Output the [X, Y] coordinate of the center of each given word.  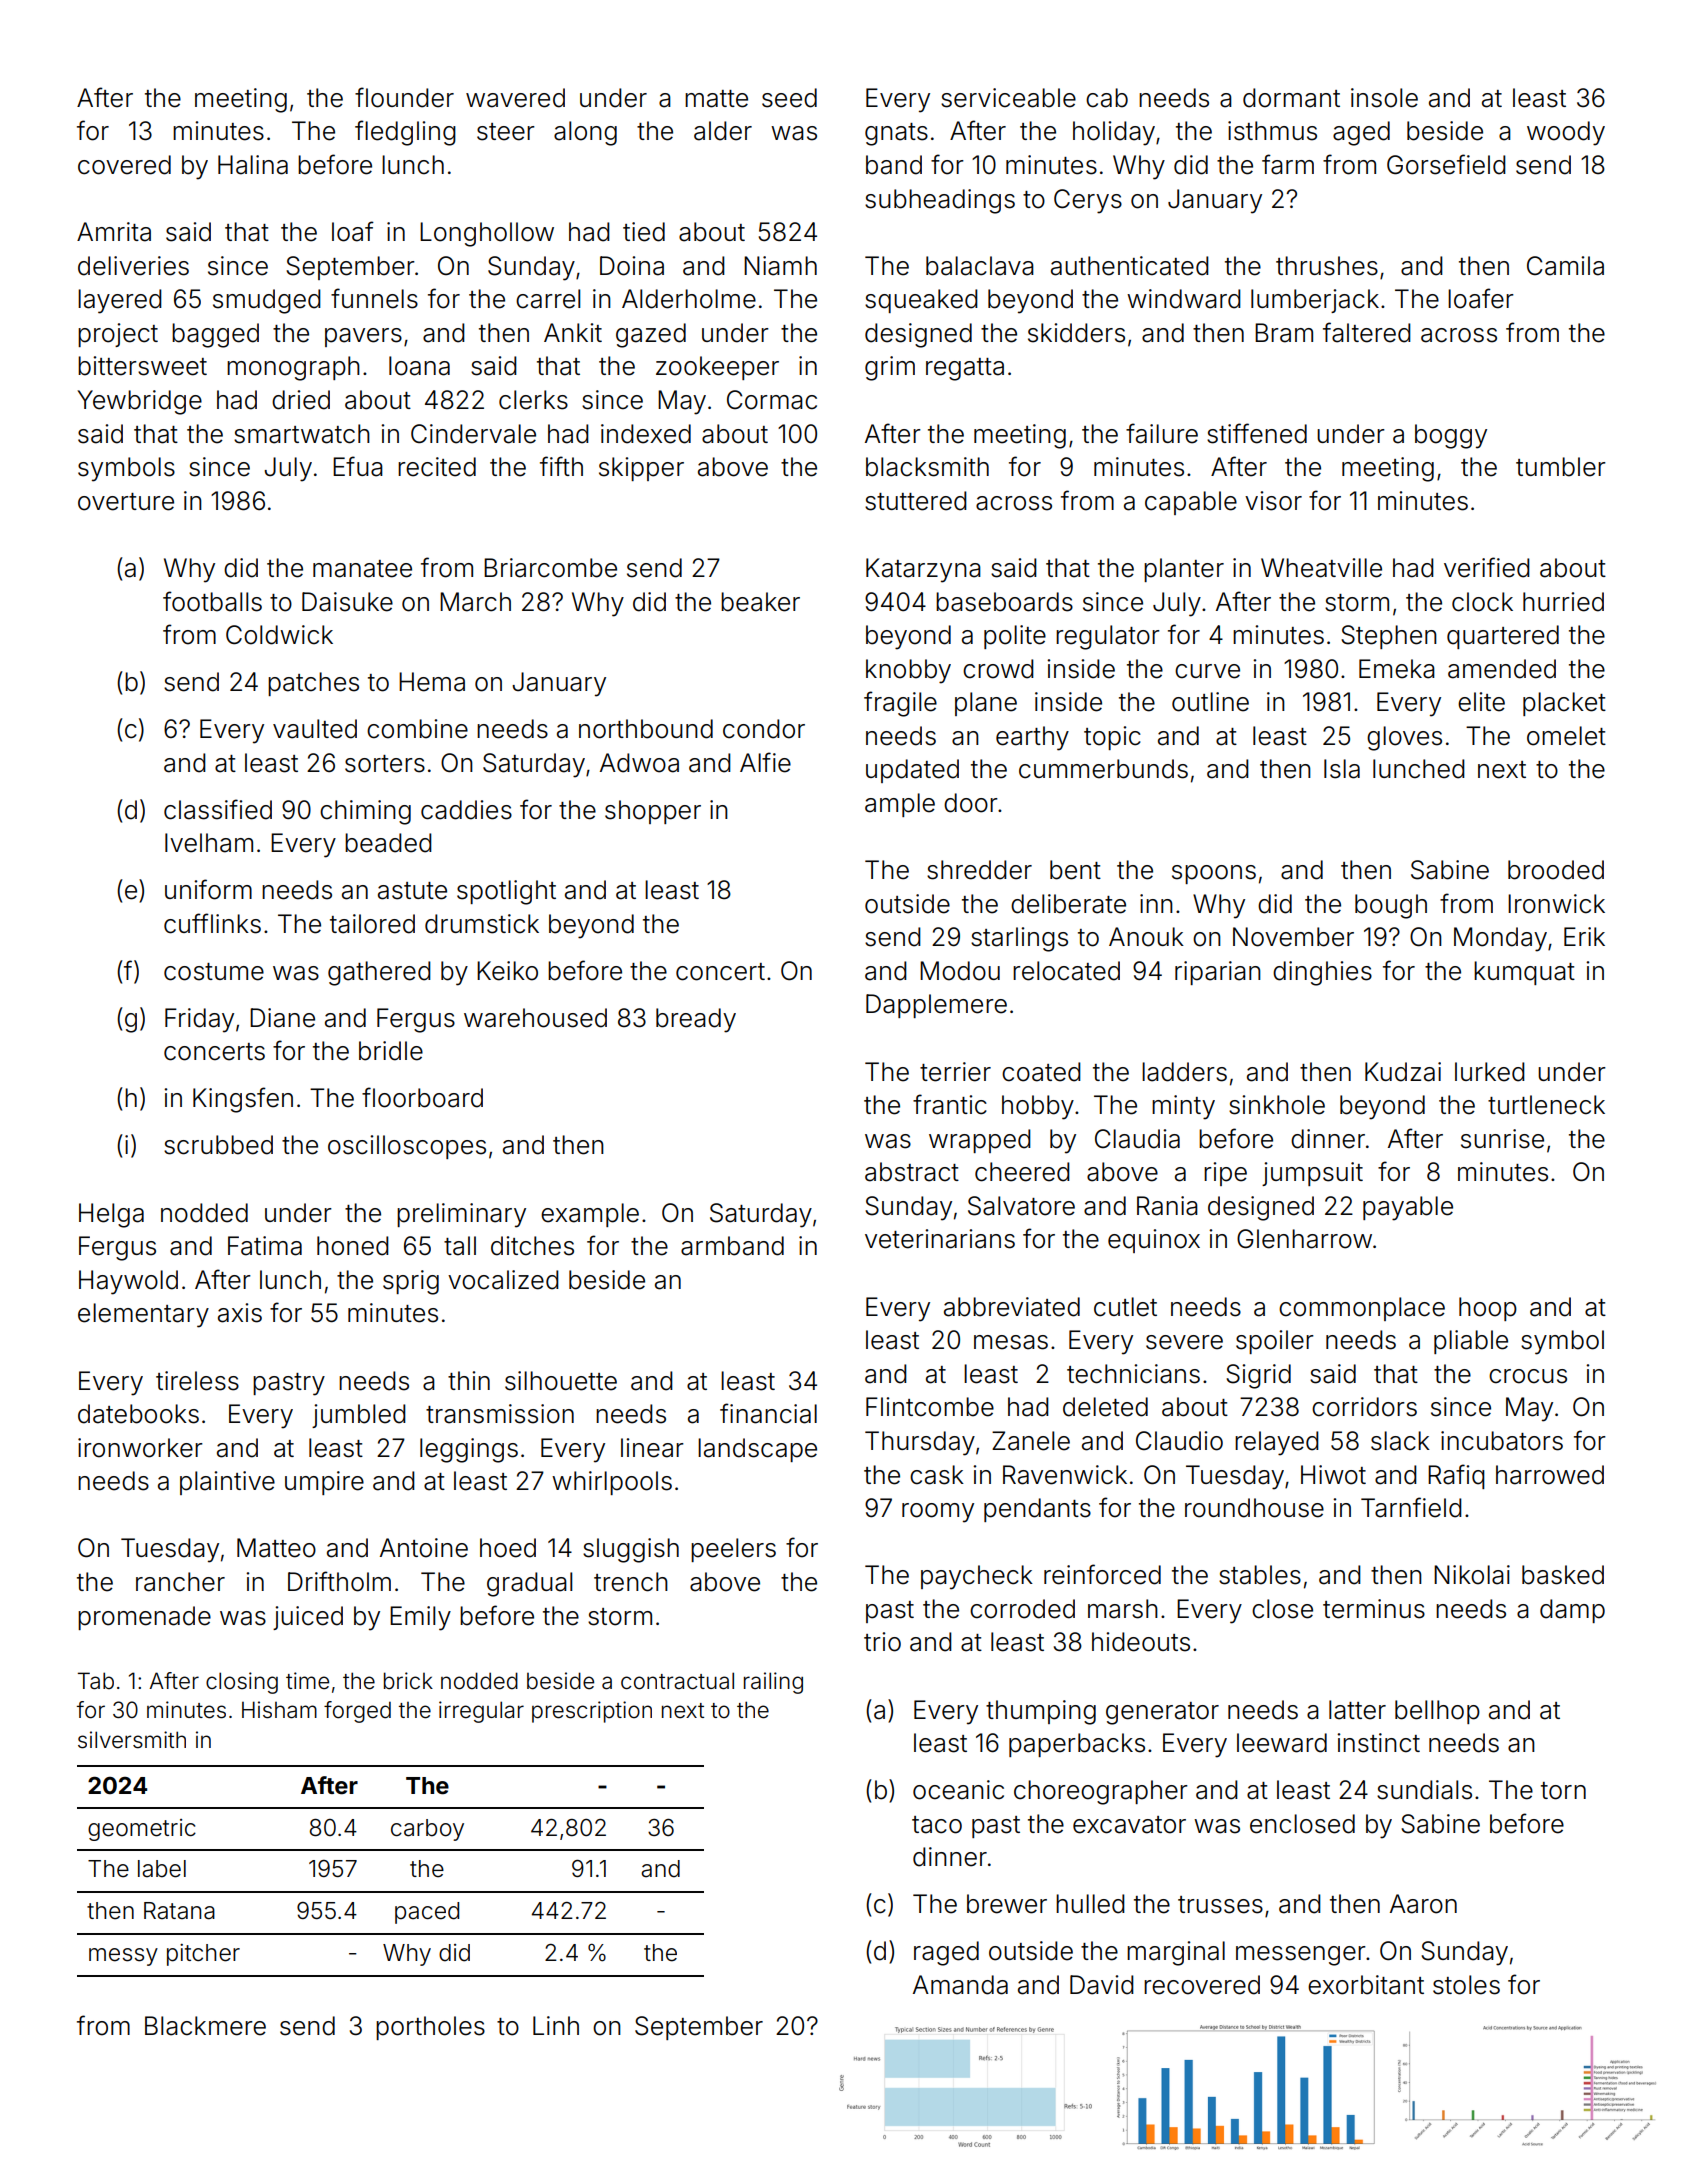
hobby [1038, 1107]
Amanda [960, 1985]
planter [1184, 570]
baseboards [1004, 602]
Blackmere [205, 2026]
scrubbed [218, 1145]
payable [1408, 1208]
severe [1184, 1342]
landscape [757, 1450]
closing [242, 1683]
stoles [1466, 1985]
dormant [1291, 98]
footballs [212, 601]
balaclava [980, 266]
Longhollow [487, 234]
